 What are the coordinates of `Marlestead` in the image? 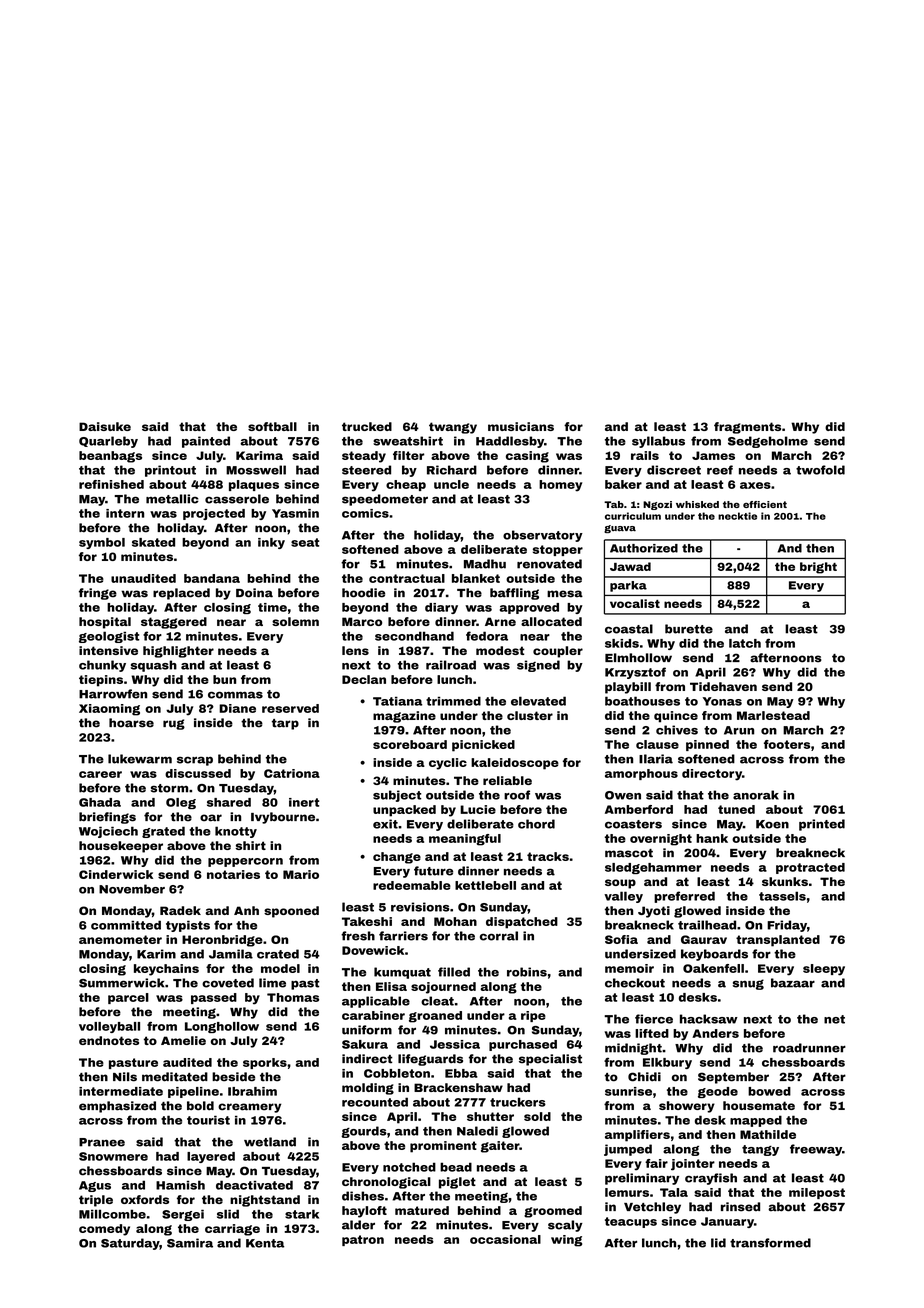 It's located at (773, 715).
